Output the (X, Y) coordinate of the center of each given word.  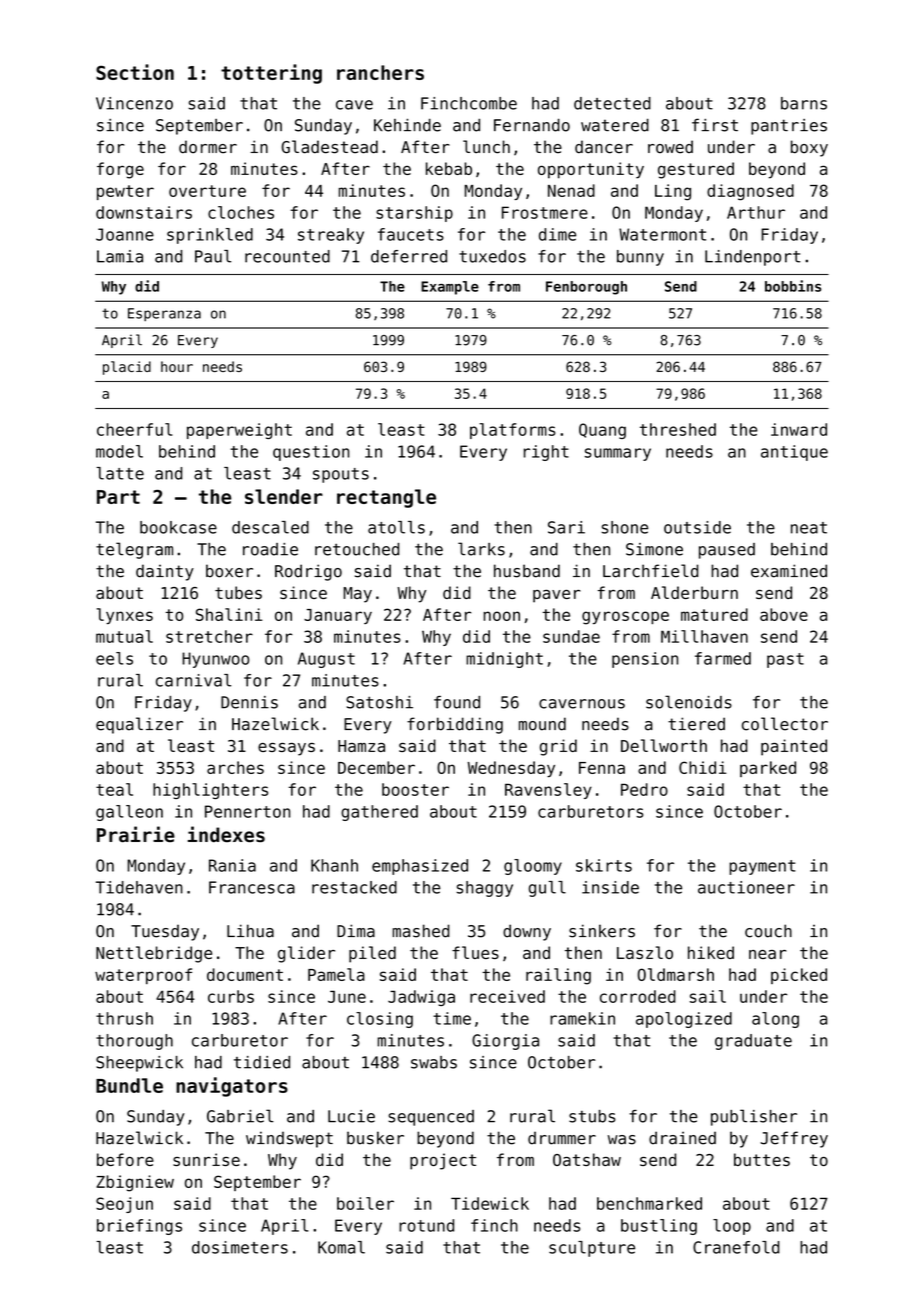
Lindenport (752, 258)
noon (502, 616)
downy (527, 932)
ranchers (380, 72)
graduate (753, 1042)
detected (612, 103)
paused (727, 551)
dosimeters (240, 1247)
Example (450, 288)
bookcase (178, 527)
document (245, 974)
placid (127, 368)
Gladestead (330, 147)
